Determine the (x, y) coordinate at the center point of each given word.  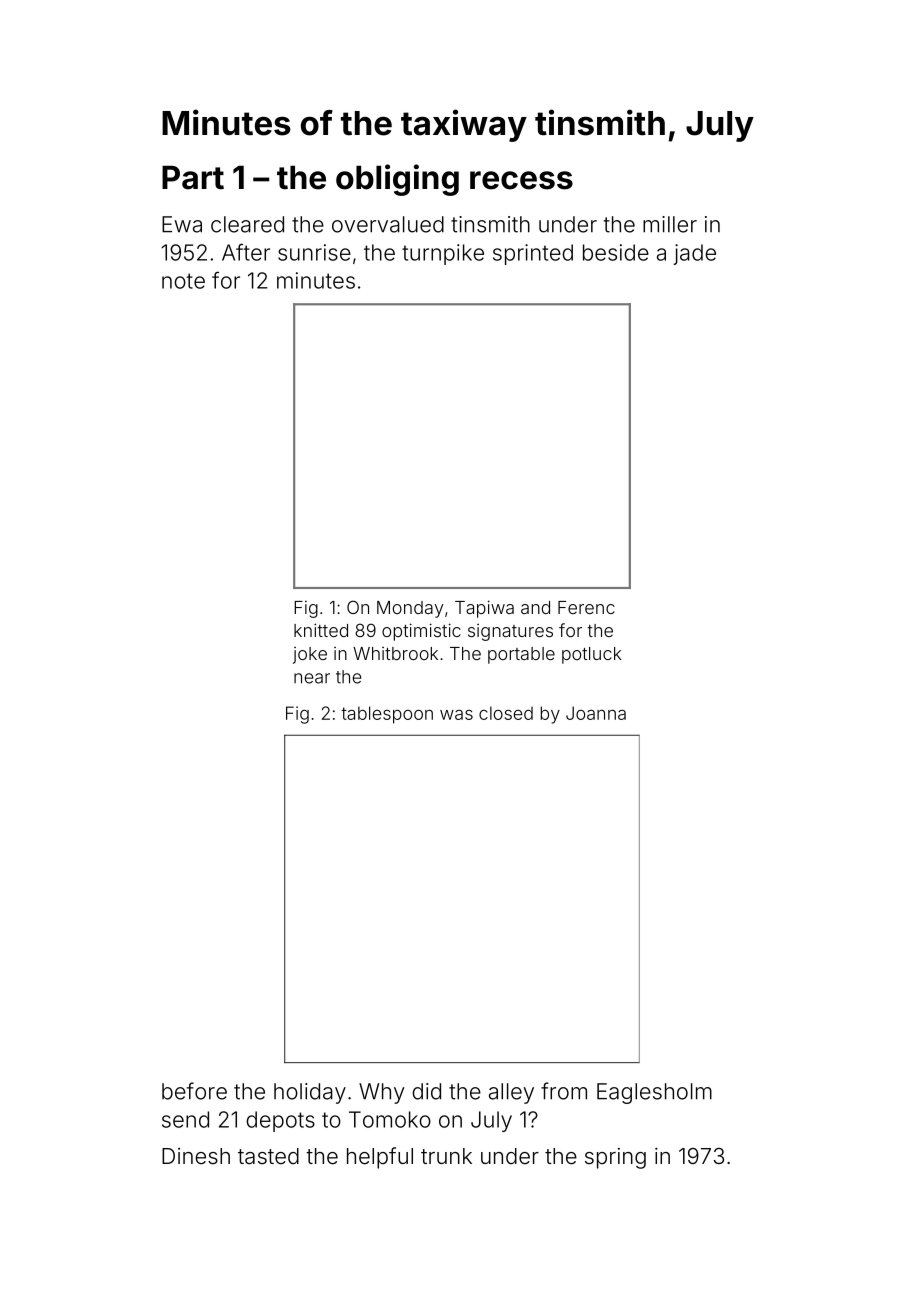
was (456, 715)
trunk (446, 1156)
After (246, 252)
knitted (321, 630)
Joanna (596, 713)
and (535, 607)
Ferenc (586, 607)
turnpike (443, 254)
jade (694, 254)
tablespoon (387, 715)
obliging (397, 180)
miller (670, 224)
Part (193, 178)
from (564, 1091)
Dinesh (196, 1156)
